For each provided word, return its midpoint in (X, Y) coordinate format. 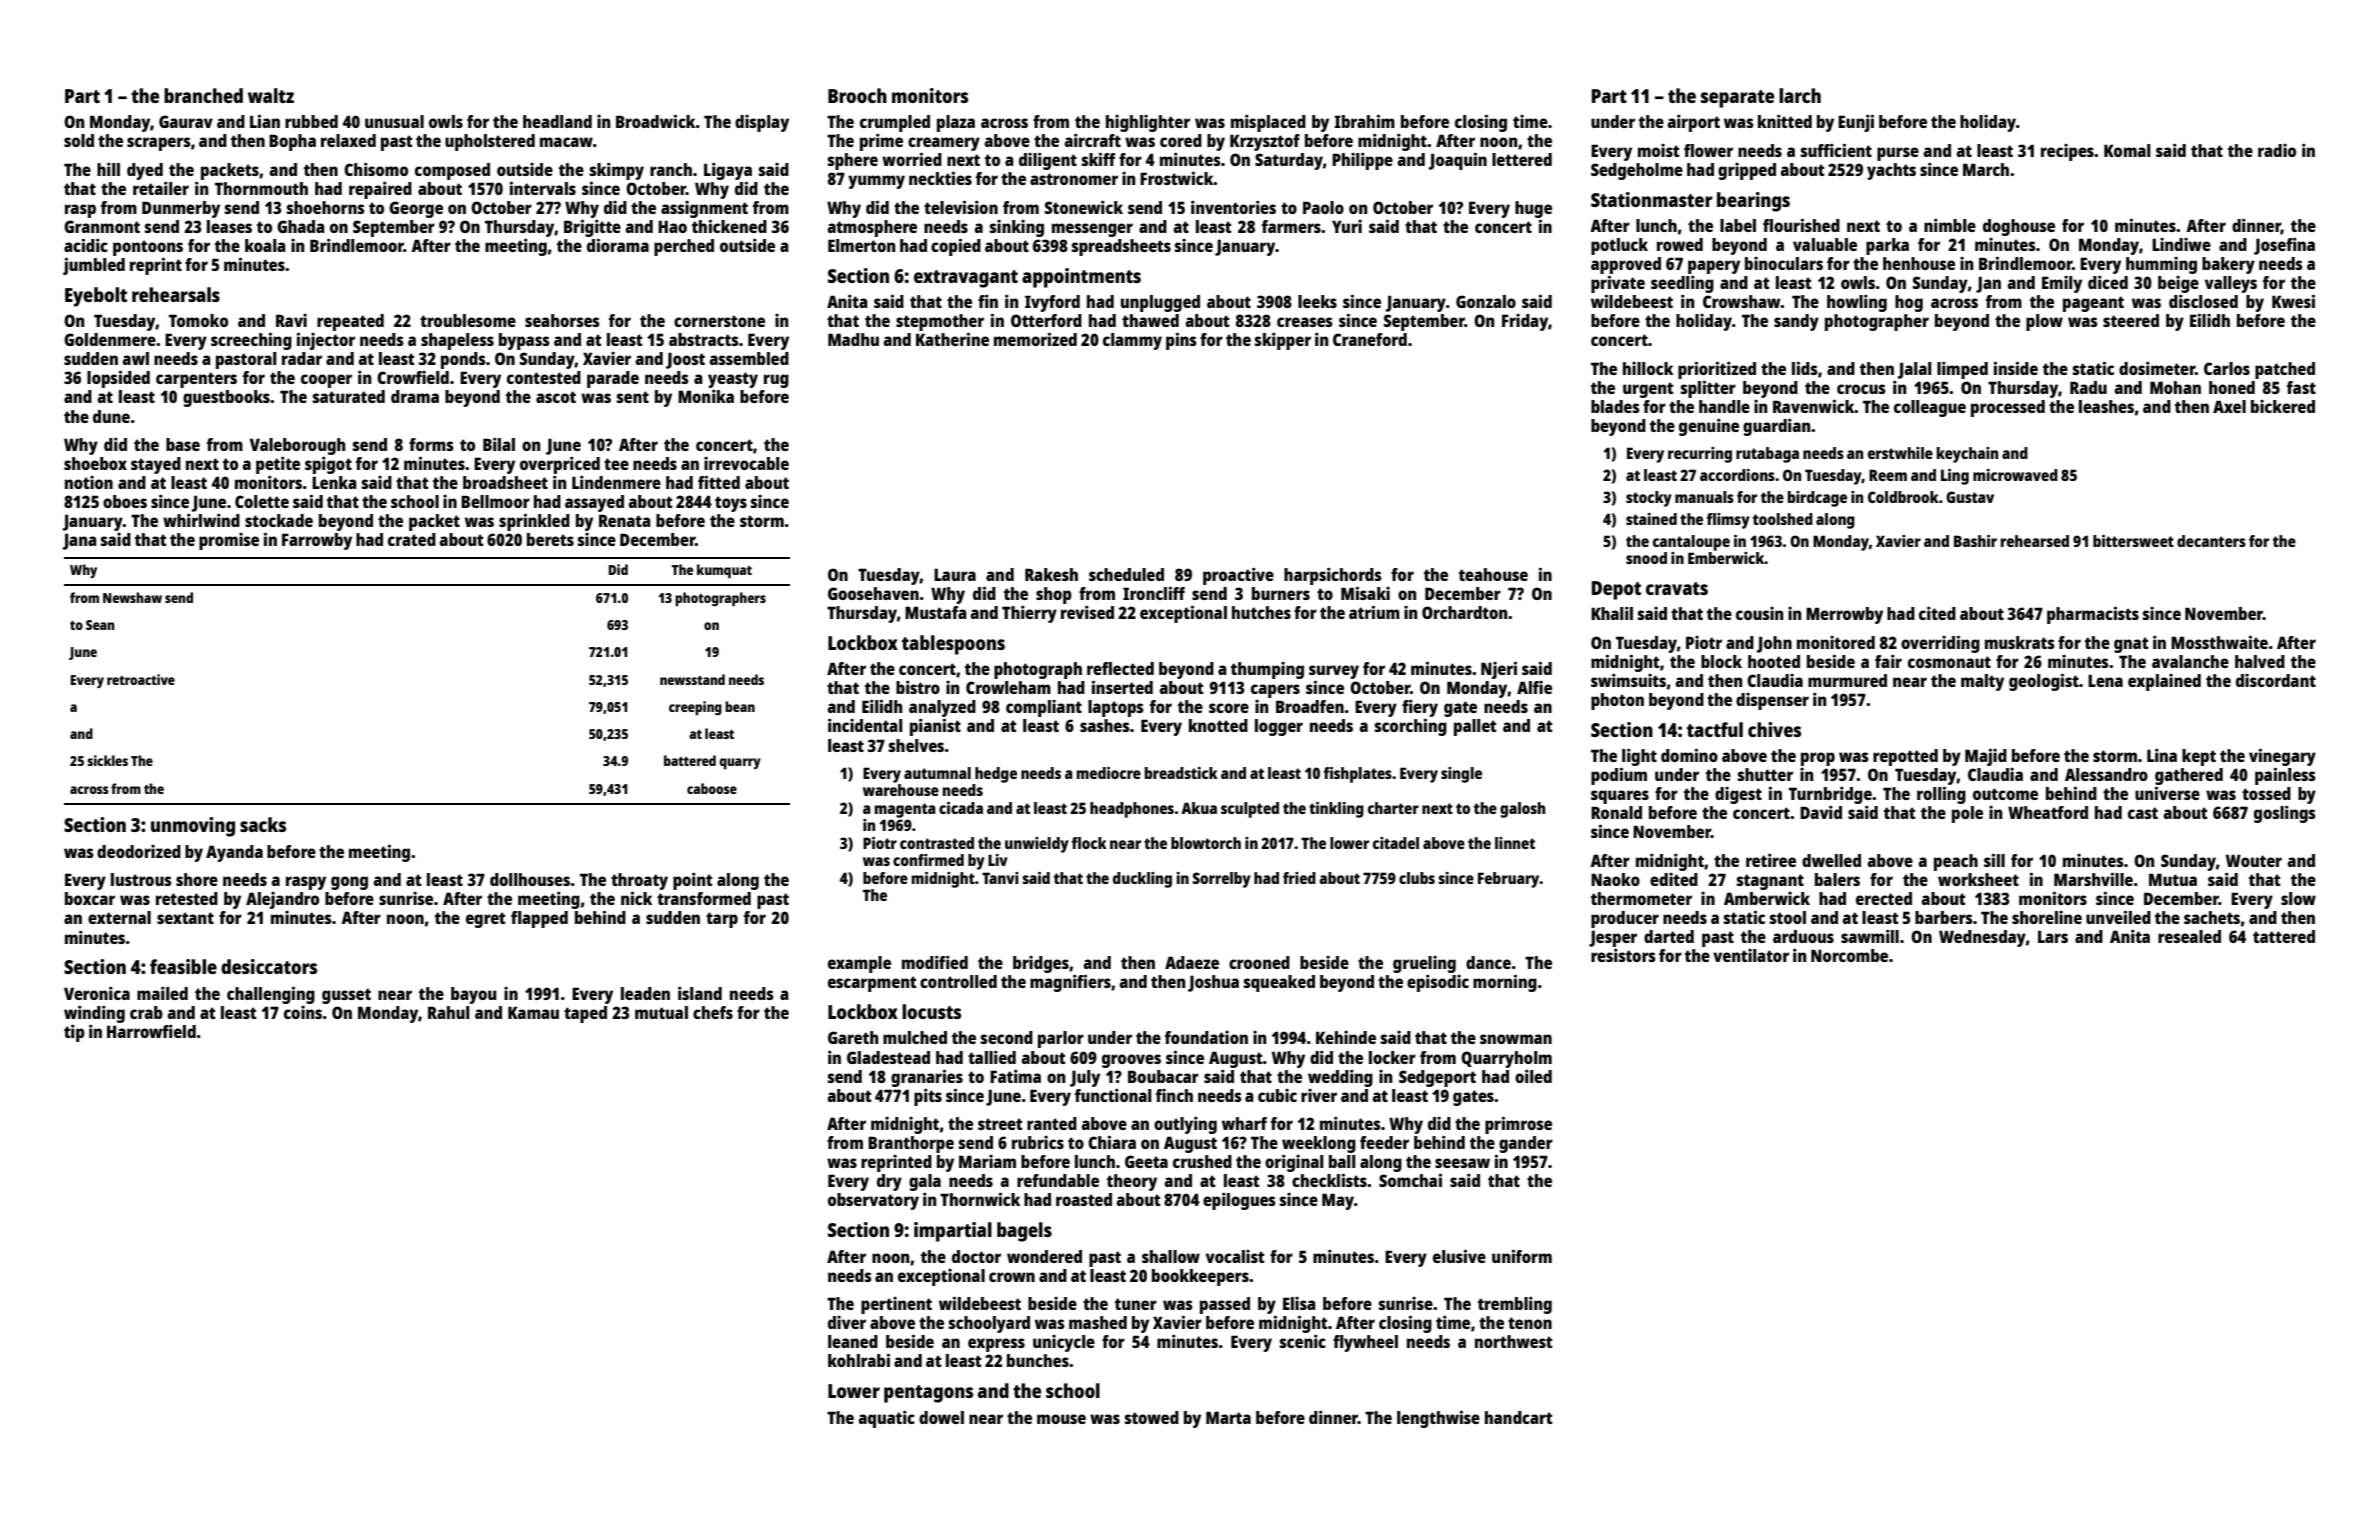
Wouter (2254, 860)
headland (557, 121)
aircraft (1093, 140)
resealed (2189, 936)
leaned (853, 1341)
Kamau (533, 1012)
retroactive (141, 679)
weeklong (1319, 1144)
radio (2277, 150)
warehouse (901, 790)
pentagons (928, 1394)
